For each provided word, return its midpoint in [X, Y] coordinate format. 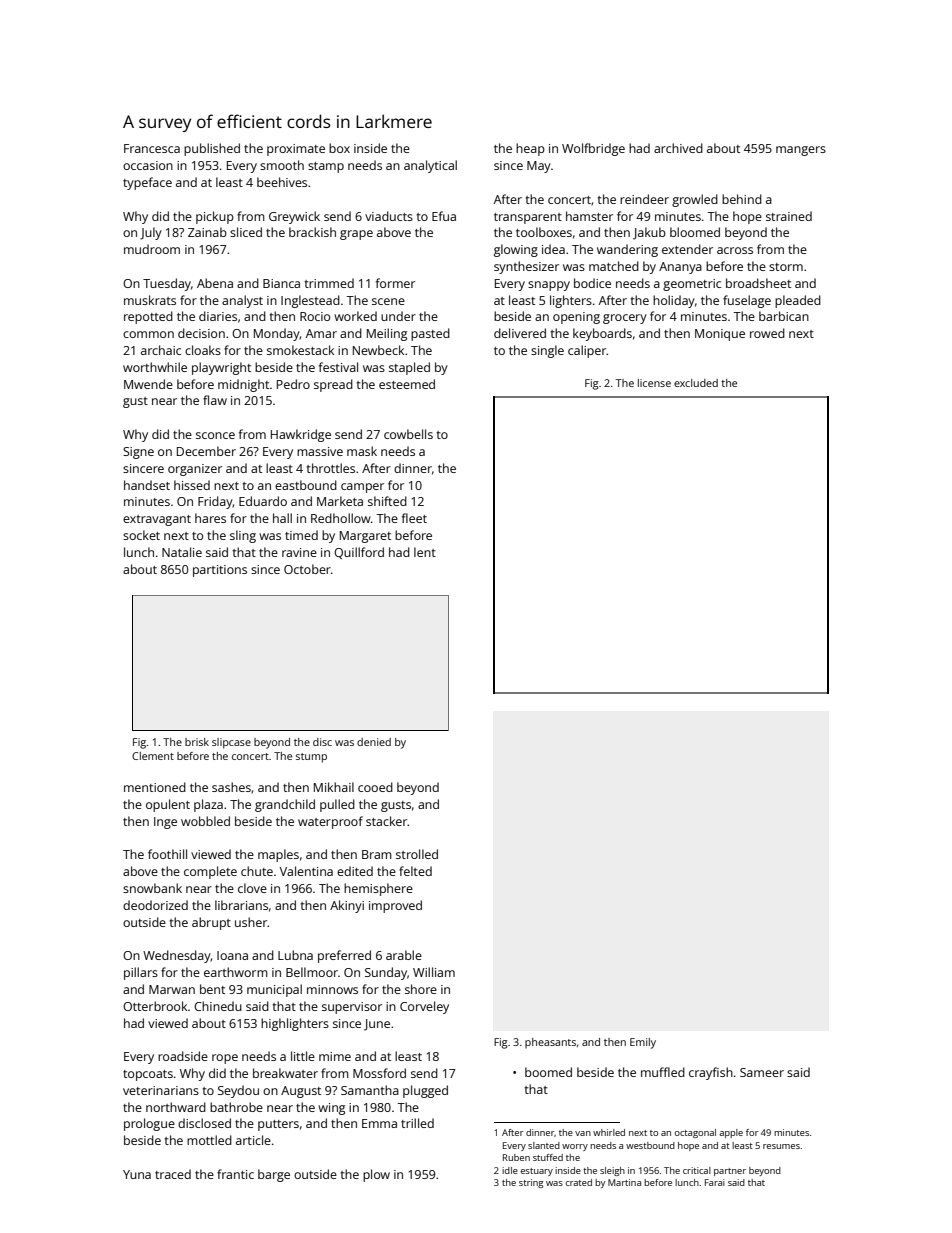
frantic [235, 1174]
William [434, 972]
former [395, 283]
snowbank [152, 888]
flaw [215, 400]
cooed [375, 787]
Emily [643, 1043]
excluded [696, 383]
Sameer [762, 1072]
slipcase [231, 743]
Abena [215, 283]
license [654, 383]
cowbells [408, 434]
